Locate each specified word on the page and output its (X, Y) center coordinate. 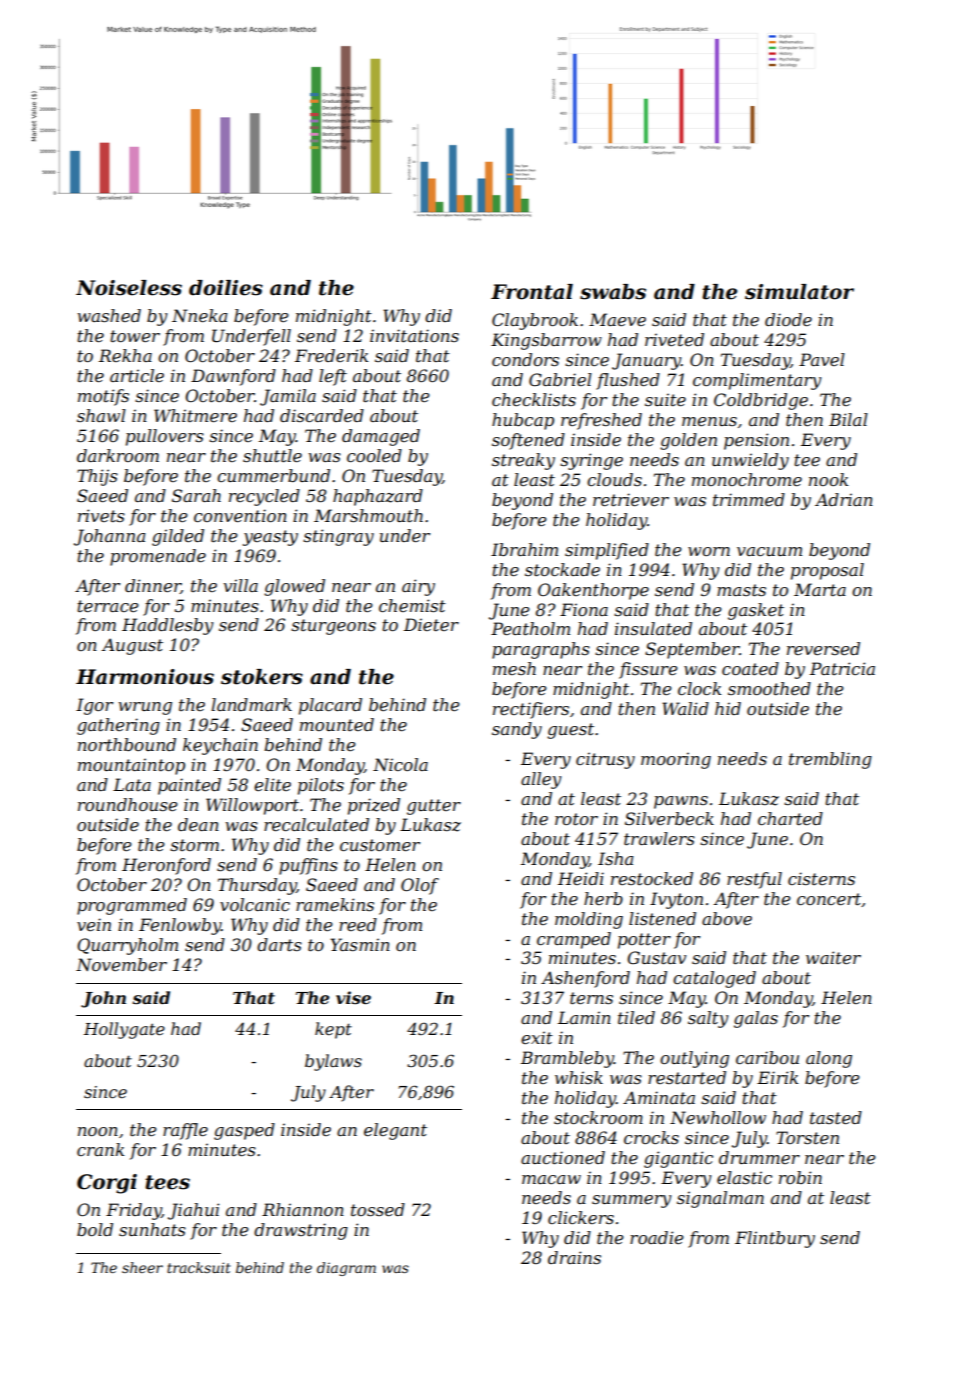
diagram (346, 1269)
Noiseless (129, 288)
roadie (657, 1237)
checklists (534, 399)
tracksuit (199, 1267)
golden (688, 441)
